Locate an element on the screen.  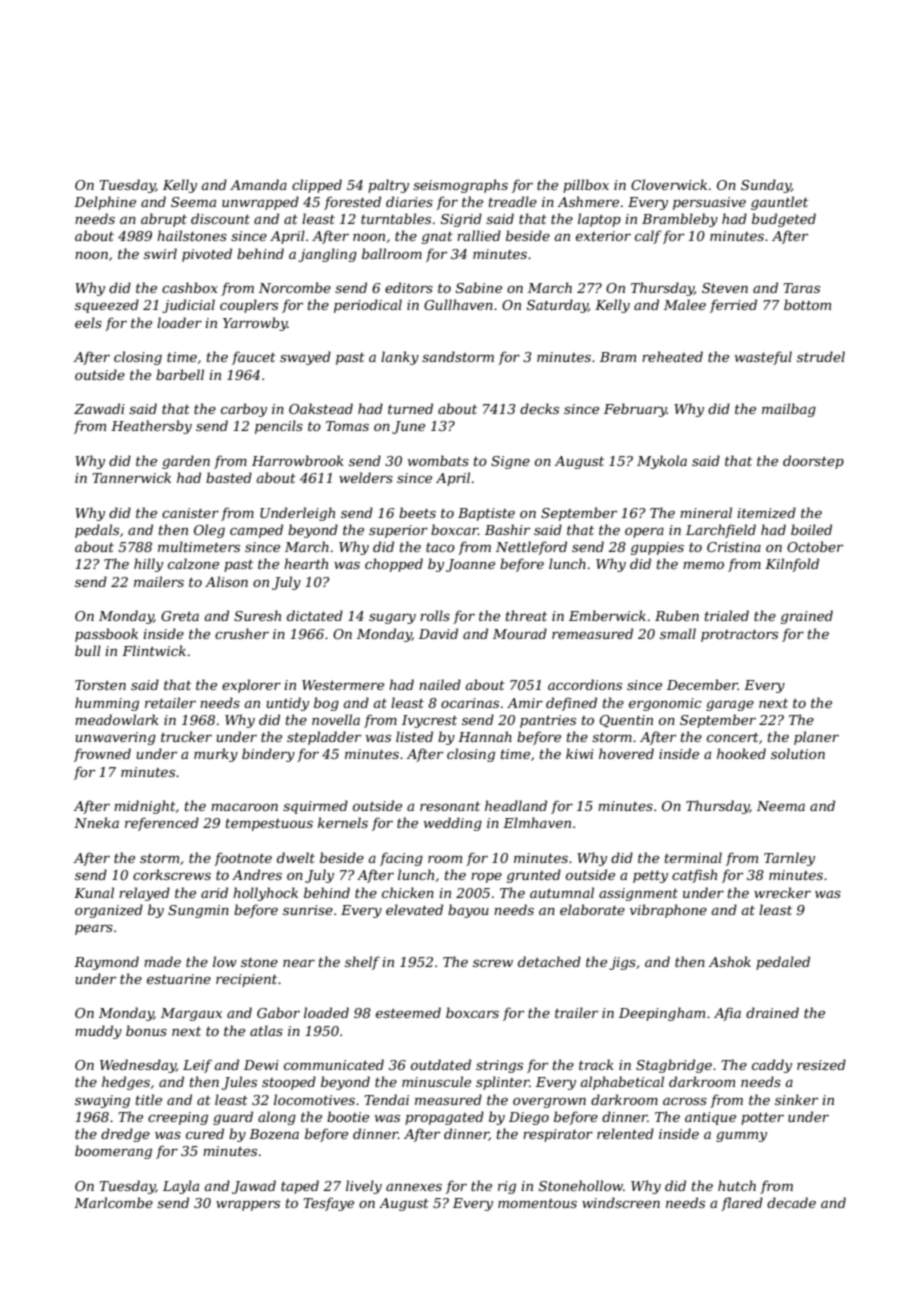
reheated is located at coordinates (672, 356).
